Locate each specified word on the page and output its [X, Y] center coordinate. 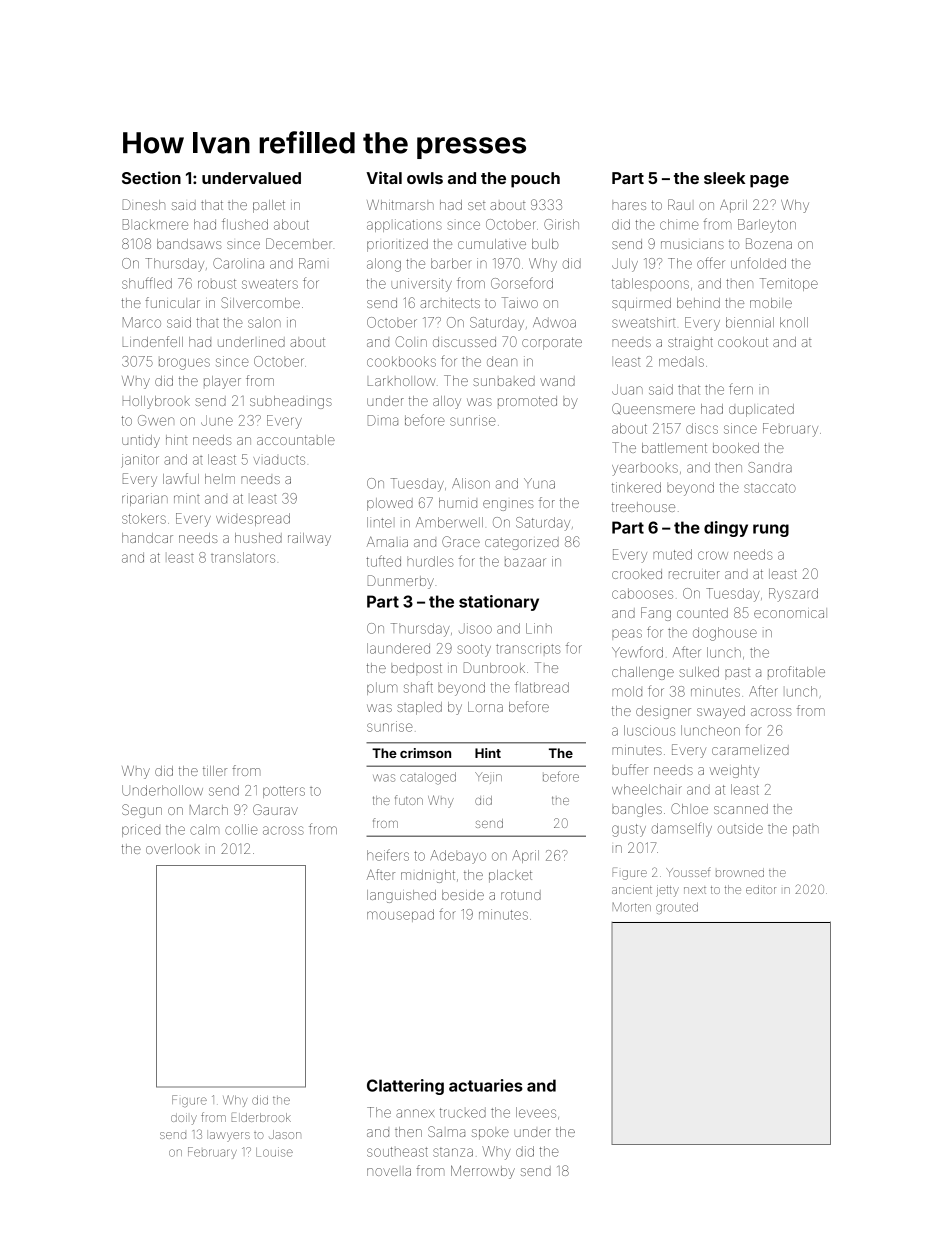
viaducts [279, 460]
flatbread [542, 687]
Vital [384, 177]
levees [536, 1112]
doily [184, 1120]
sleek [724, 178]
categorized [522, 543]
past [737, 672]
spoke [490, 1134]
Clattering [405, 1087]
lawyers [230, 1137]
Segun [142, 811]
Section [151, 177]
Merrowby [483, 1172]
